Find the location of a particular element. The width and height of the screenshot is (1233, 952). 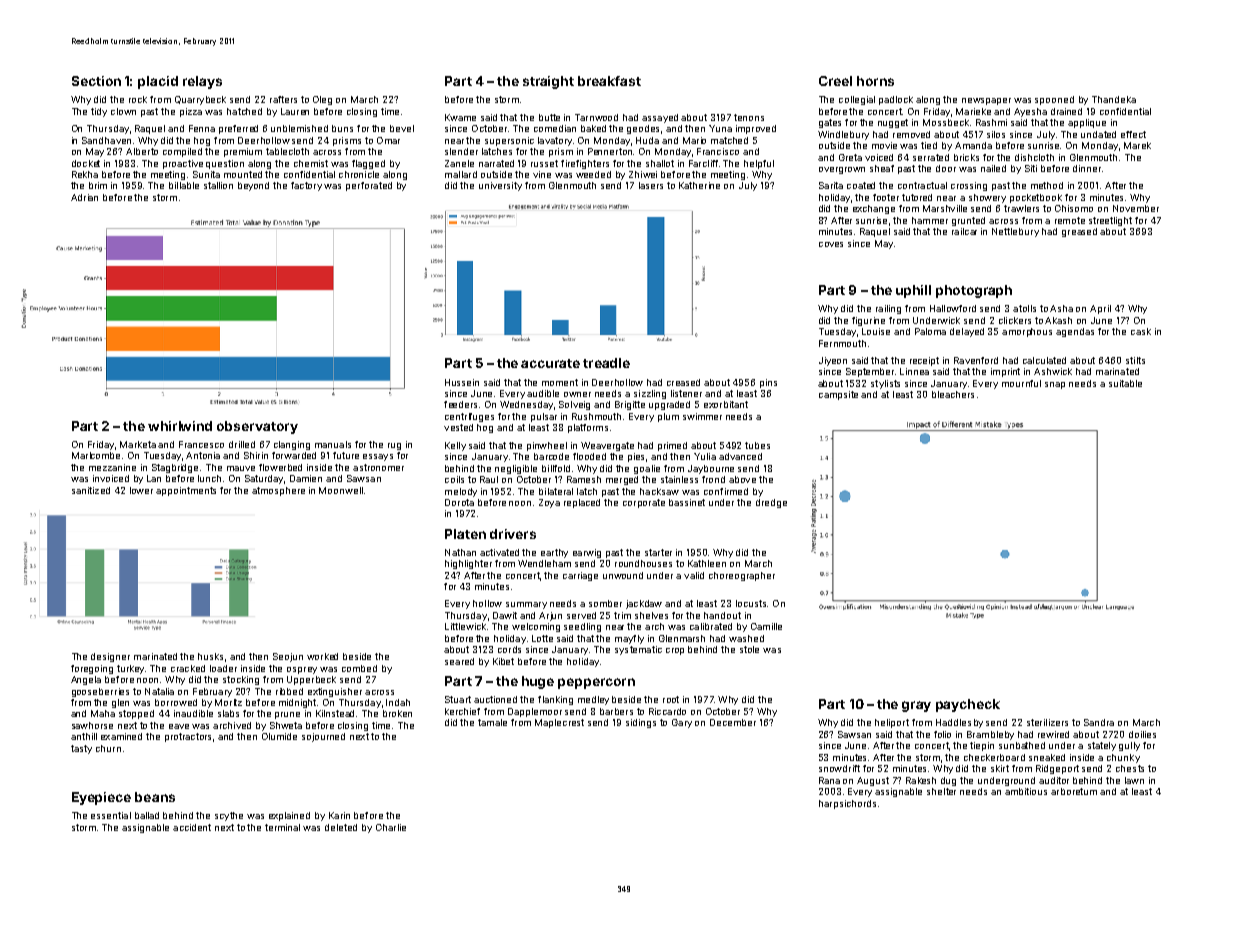

narrated is located at coordinates (496, 163).
